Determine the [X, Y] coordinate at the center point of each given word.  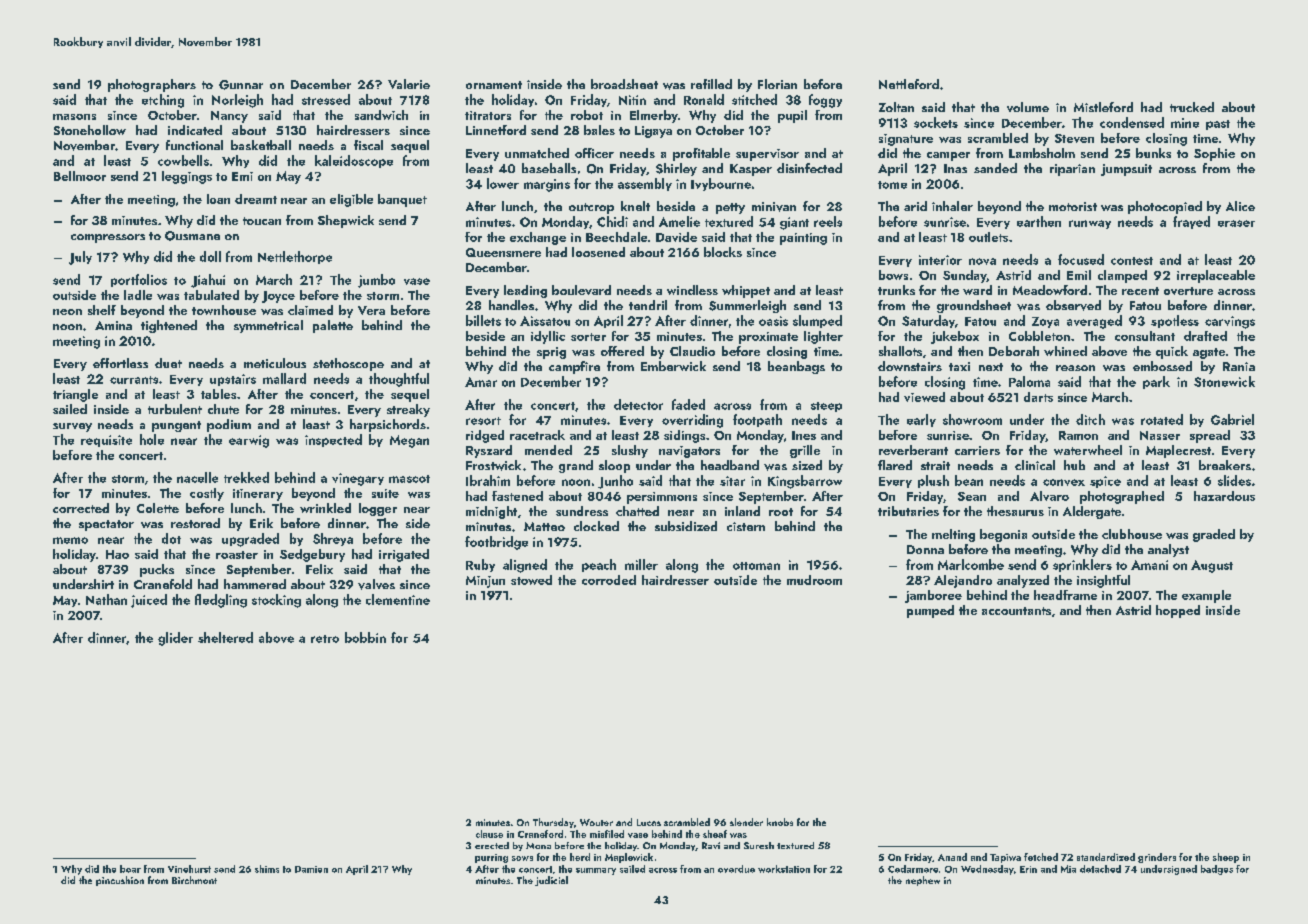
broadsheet [624, 84]
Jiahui [208, 281]
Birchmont [194, 880]
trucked [1192, 107]
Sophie [1214, 154]
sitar [732, 481]
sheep [1226, 858]
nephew [923, 881]
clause [489, 834]
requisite [106, 441]
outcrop [591, 208]
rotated [1162, 419]
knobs [780, 822]
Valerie [409, 84]
